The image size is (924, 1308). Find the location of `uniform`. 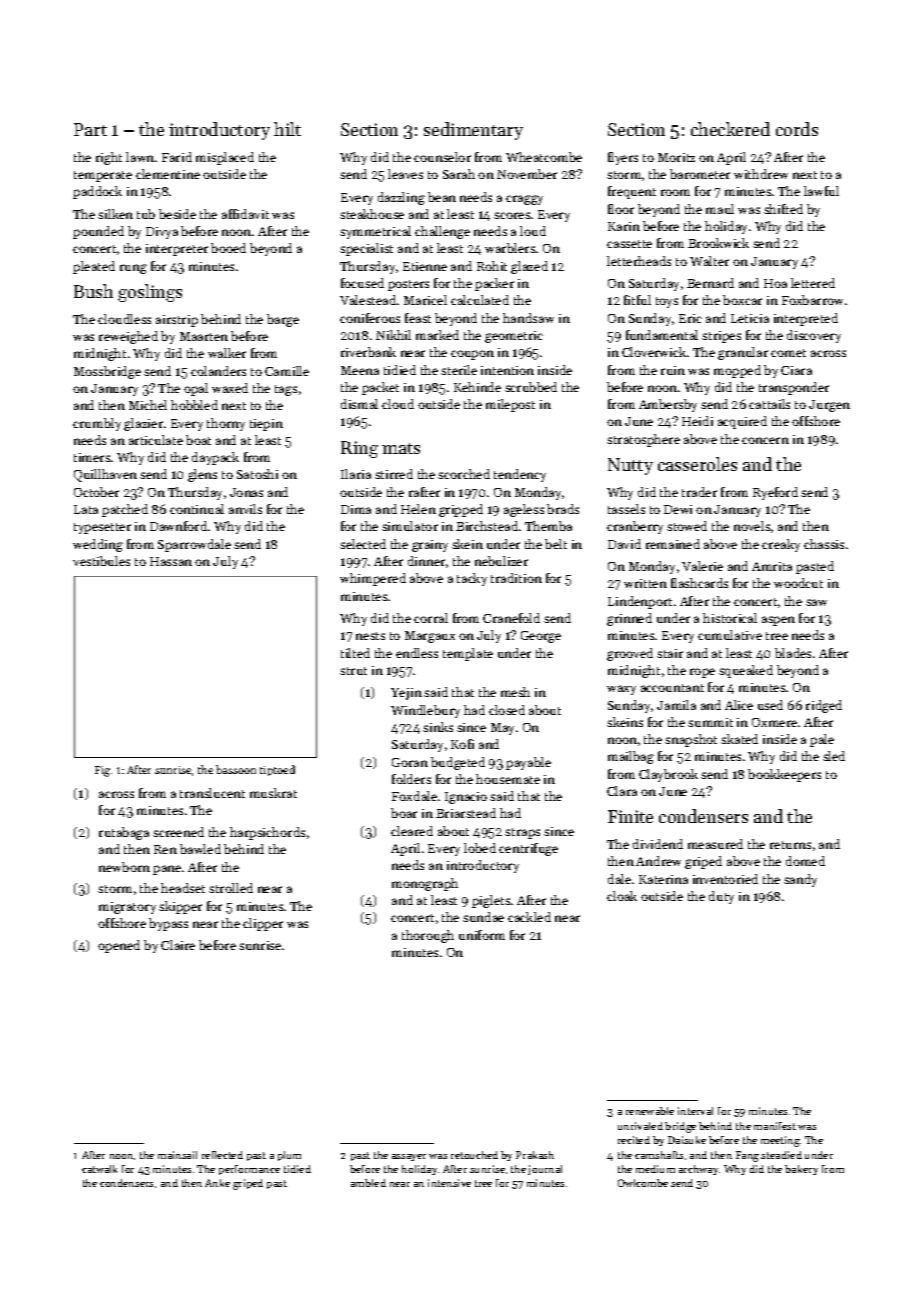

uniform is located at coordinates (482, 935).
